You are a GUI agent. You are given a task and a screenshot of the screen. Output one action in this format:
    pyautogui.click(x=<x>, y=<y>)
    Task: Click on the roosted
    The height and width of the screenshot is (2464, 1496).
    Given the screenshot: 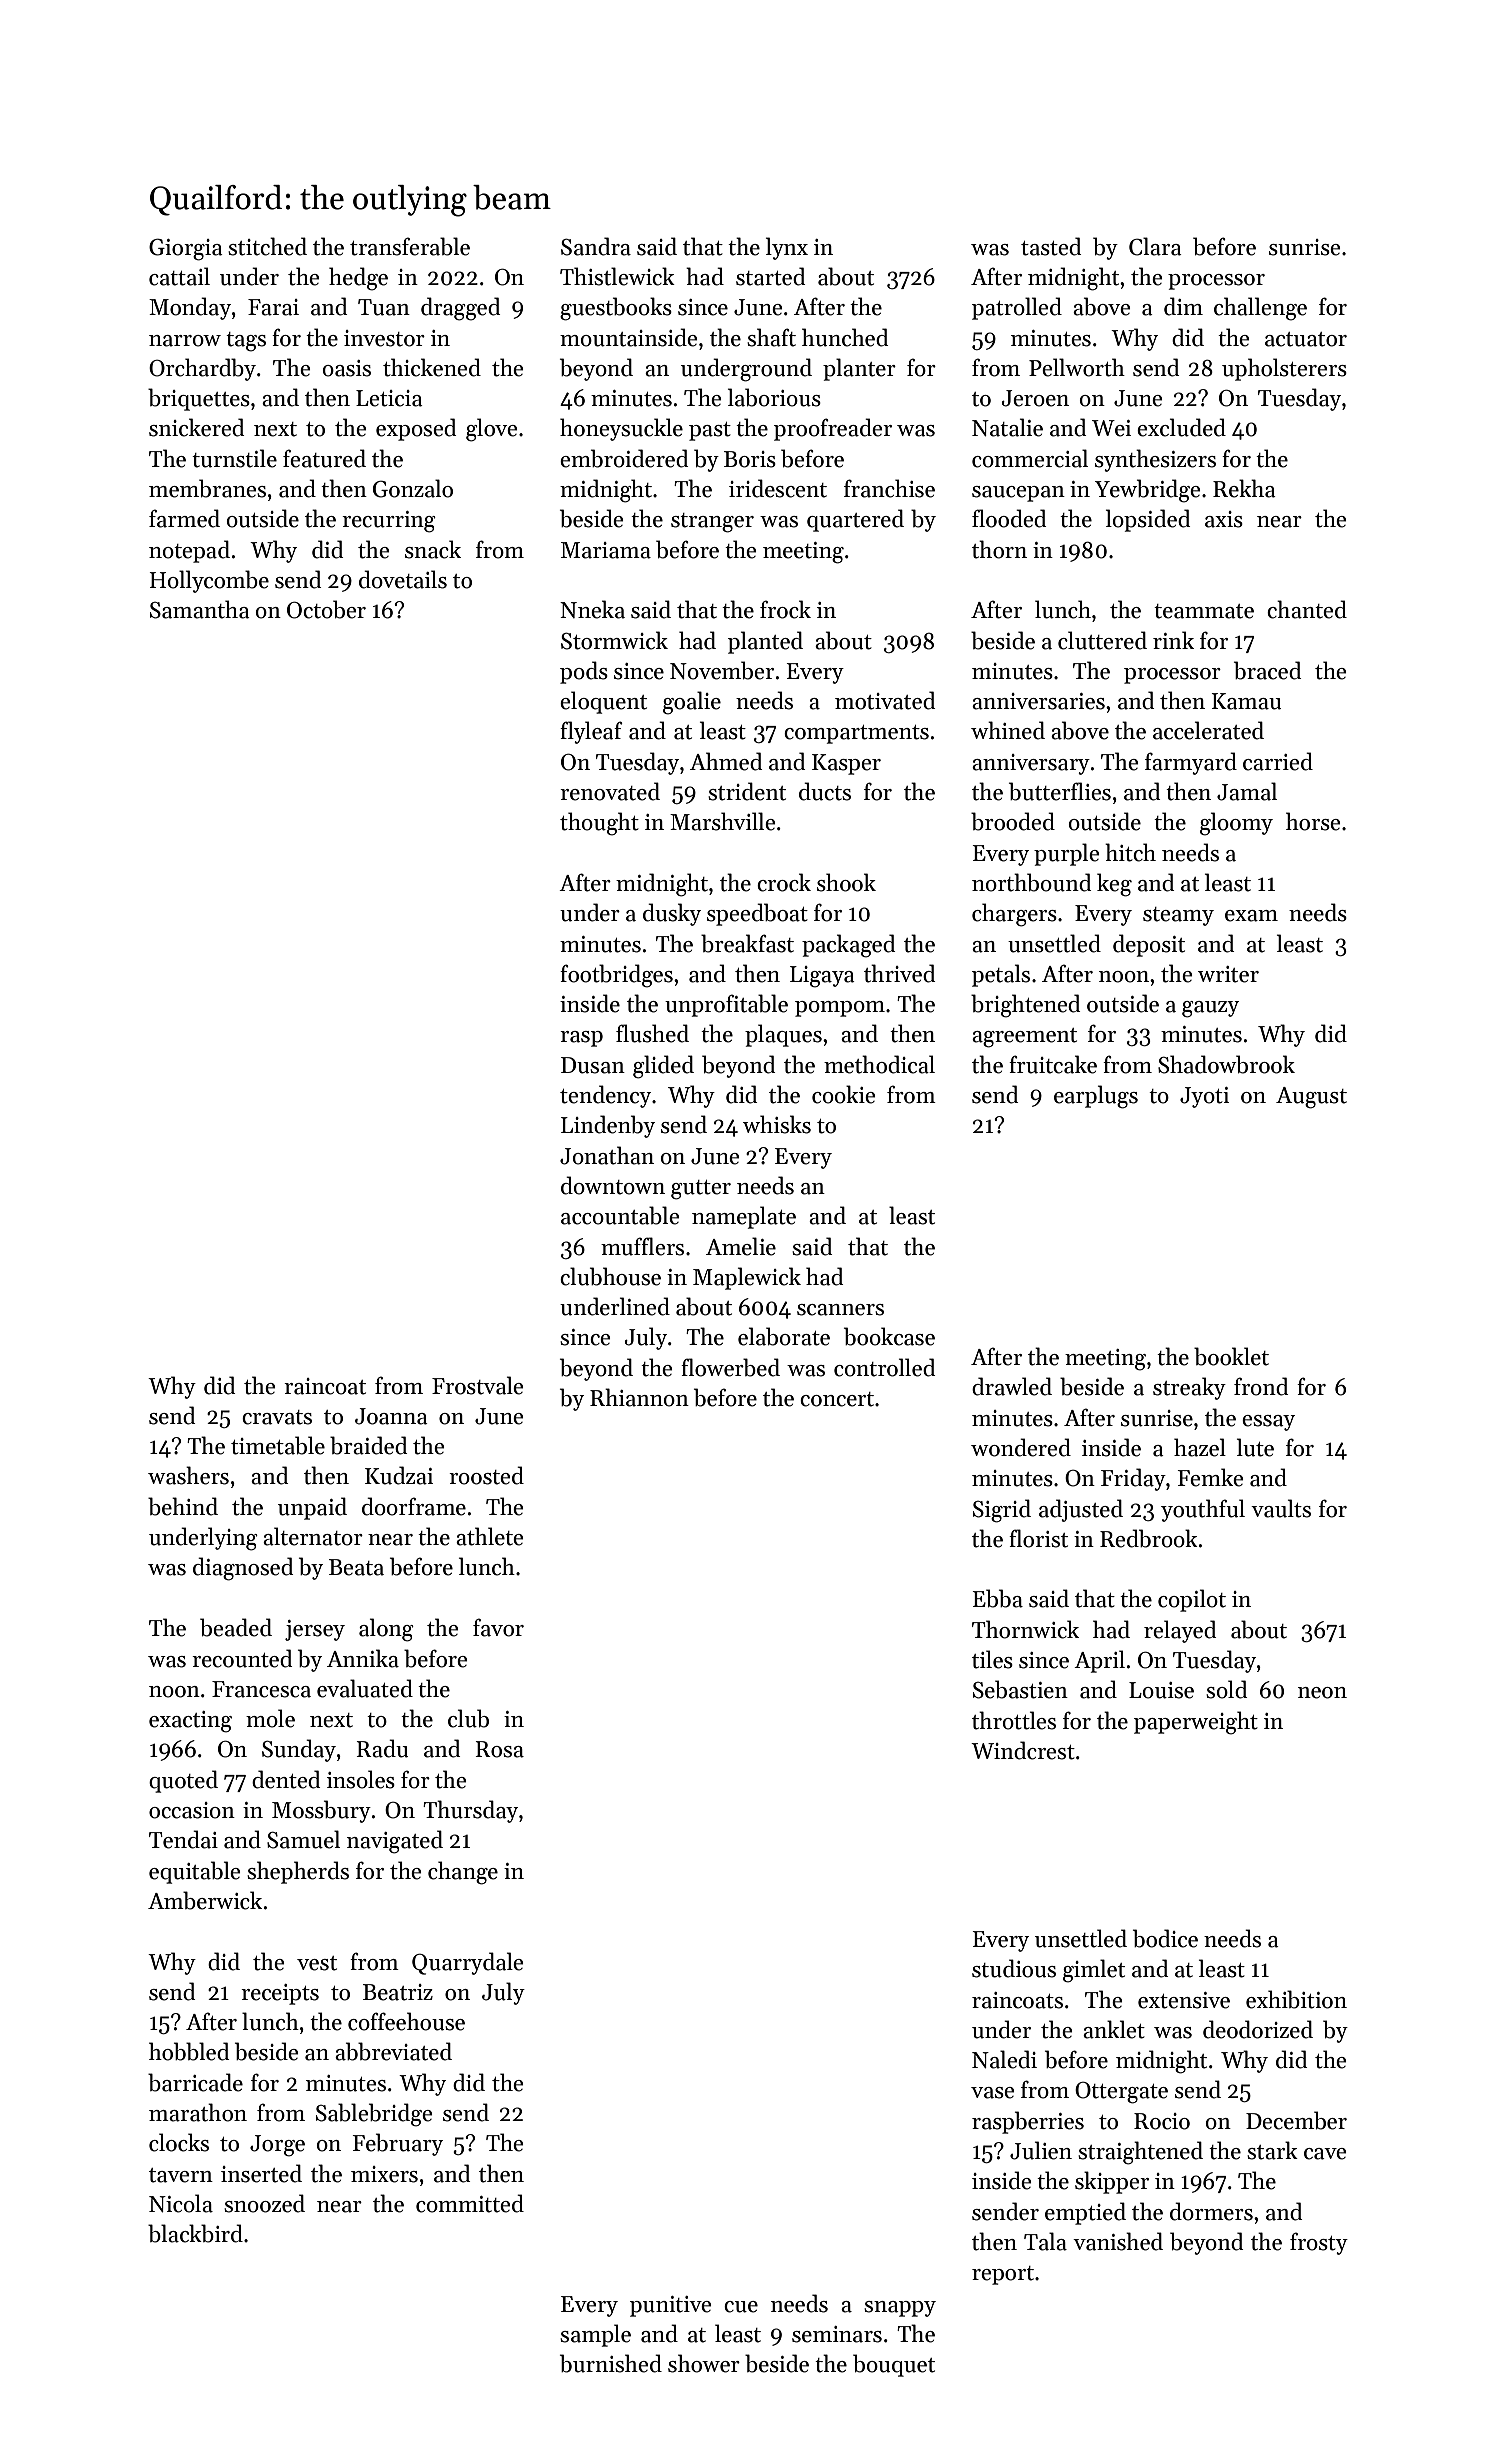 What is the action you would take?
    pyautogui.click(x=486, y=1475)
